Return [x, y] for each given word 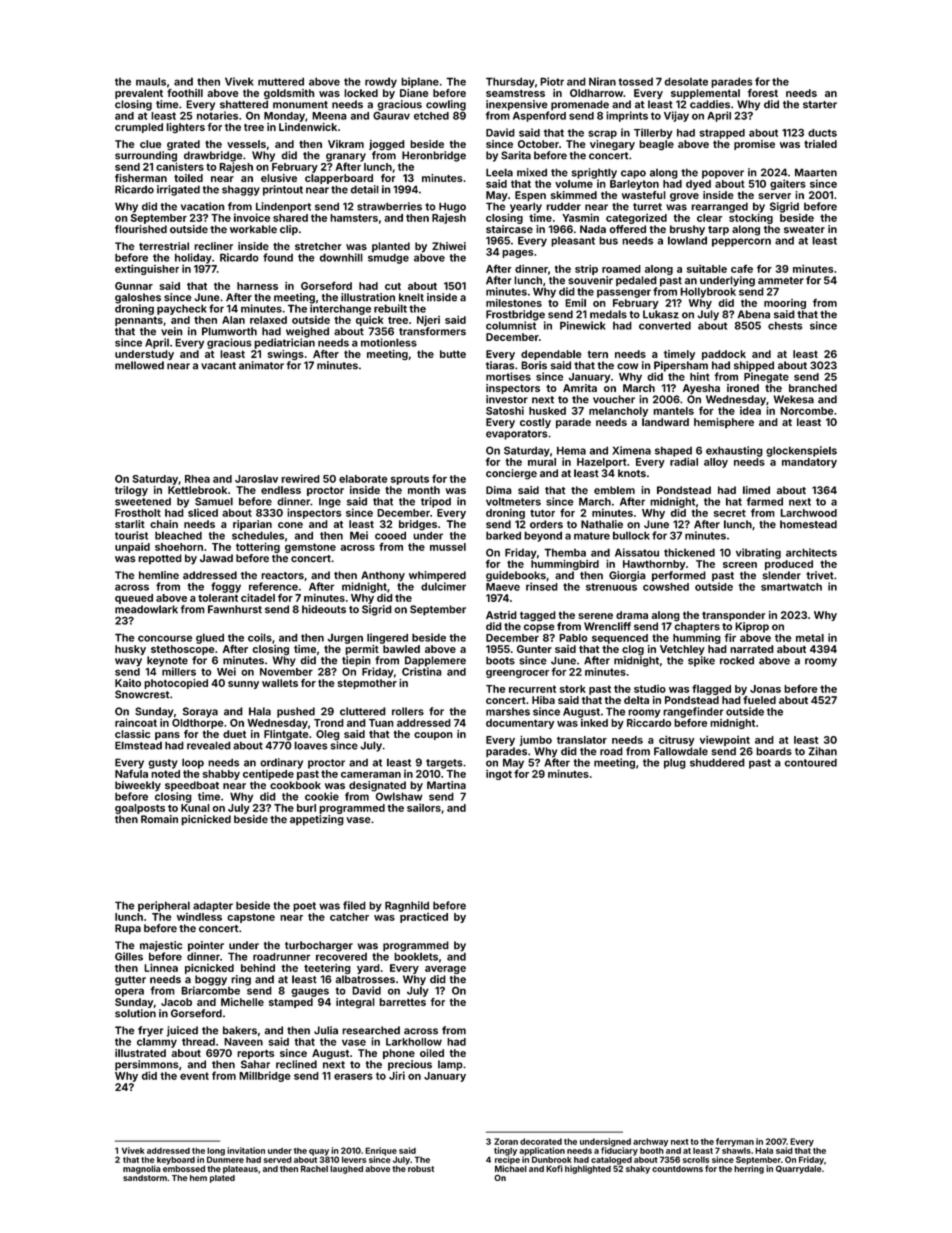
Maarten [816, 172]
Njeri [428, 321]
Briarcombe [210, 990]
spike [701, 661]
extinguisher [147, 269]
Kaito [128, 683]
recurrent [532, 689]
